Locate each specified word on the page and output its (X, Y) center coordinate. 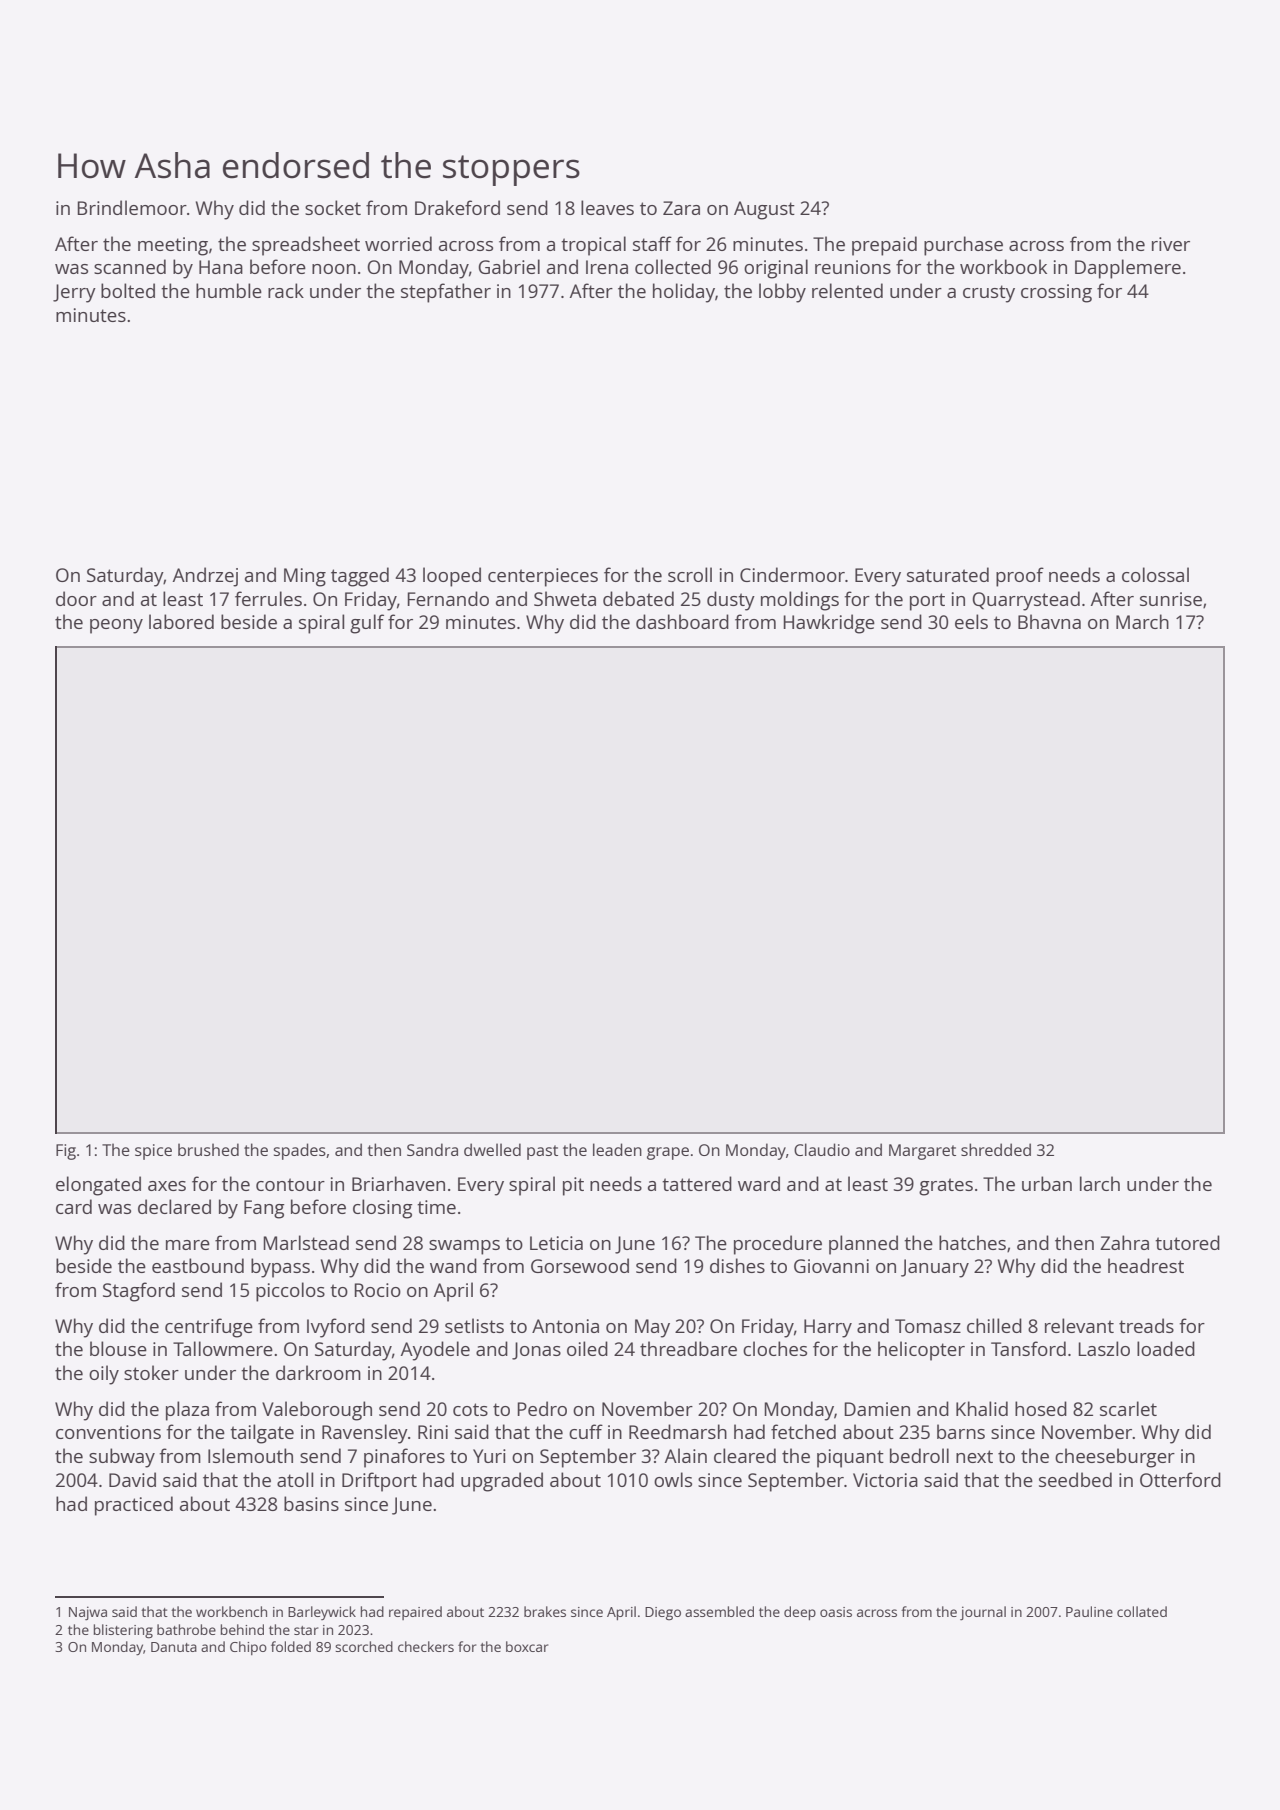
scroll (690, 574)
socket (333, 207)
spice (153, 1152)
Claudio (822, 1149)
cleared (745, 1455)
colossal (1155, 574)
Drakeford (457, 207)
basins (311, 1503)
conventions (108, 1432)
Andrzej (205, 577)
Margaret (922, 1152)
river (1171, 244)
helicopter (921, 1351)
